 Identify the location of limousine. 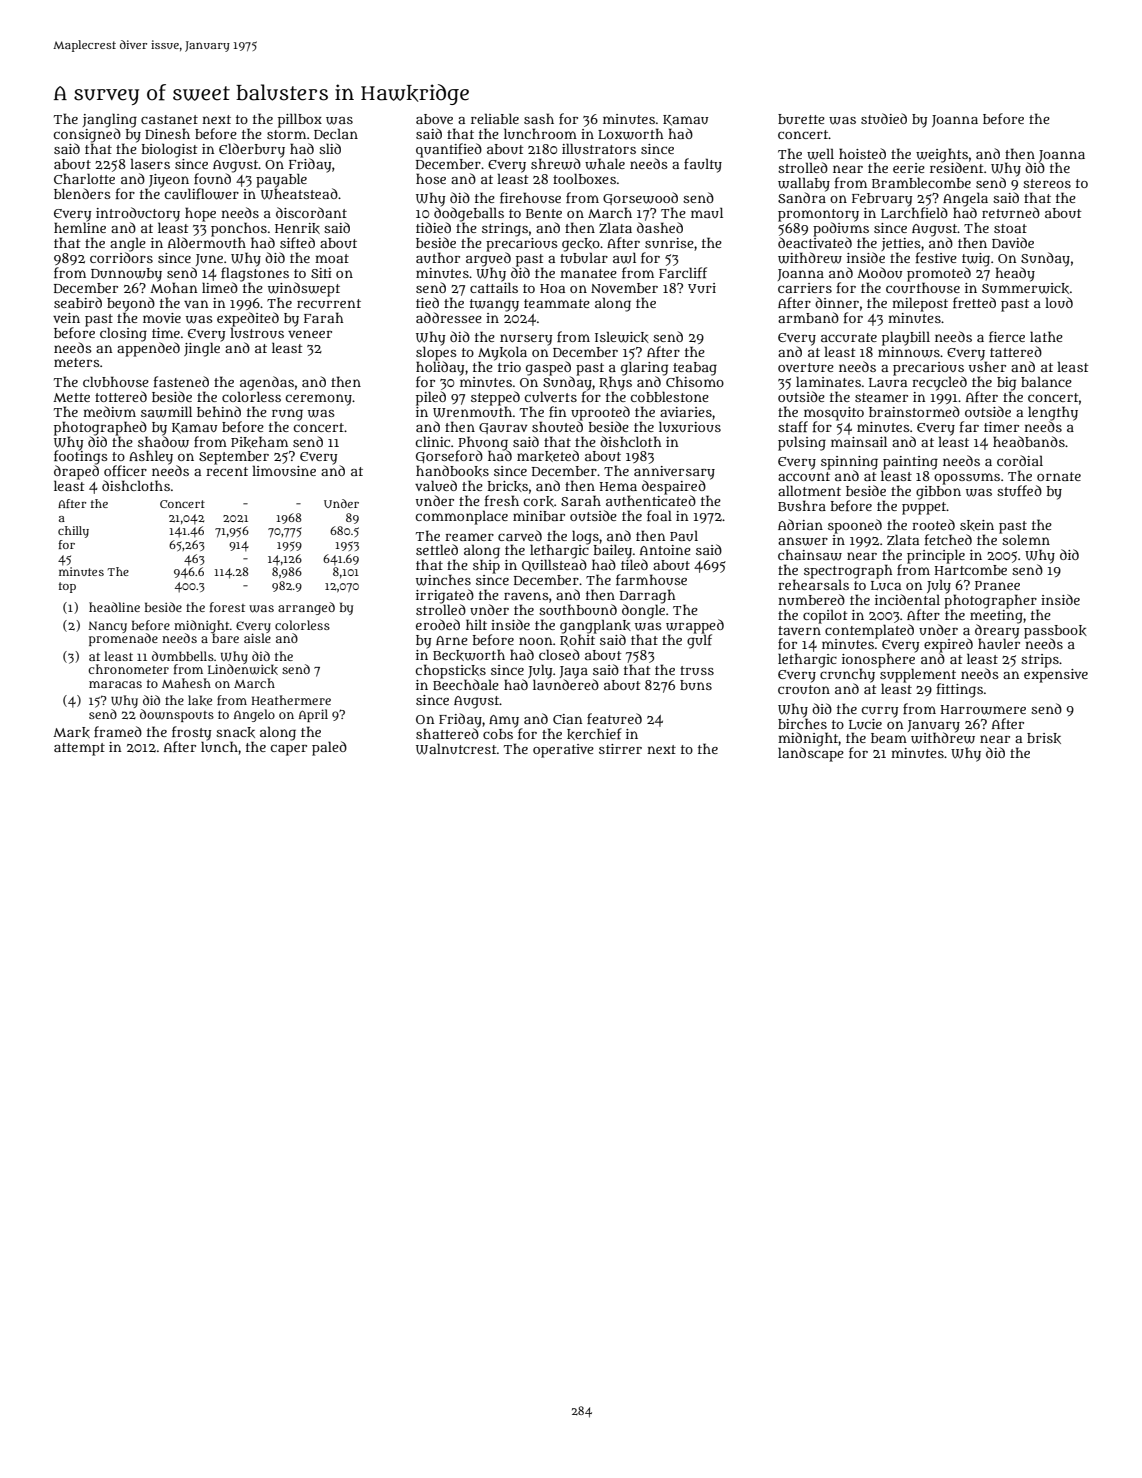
(284, 470).
